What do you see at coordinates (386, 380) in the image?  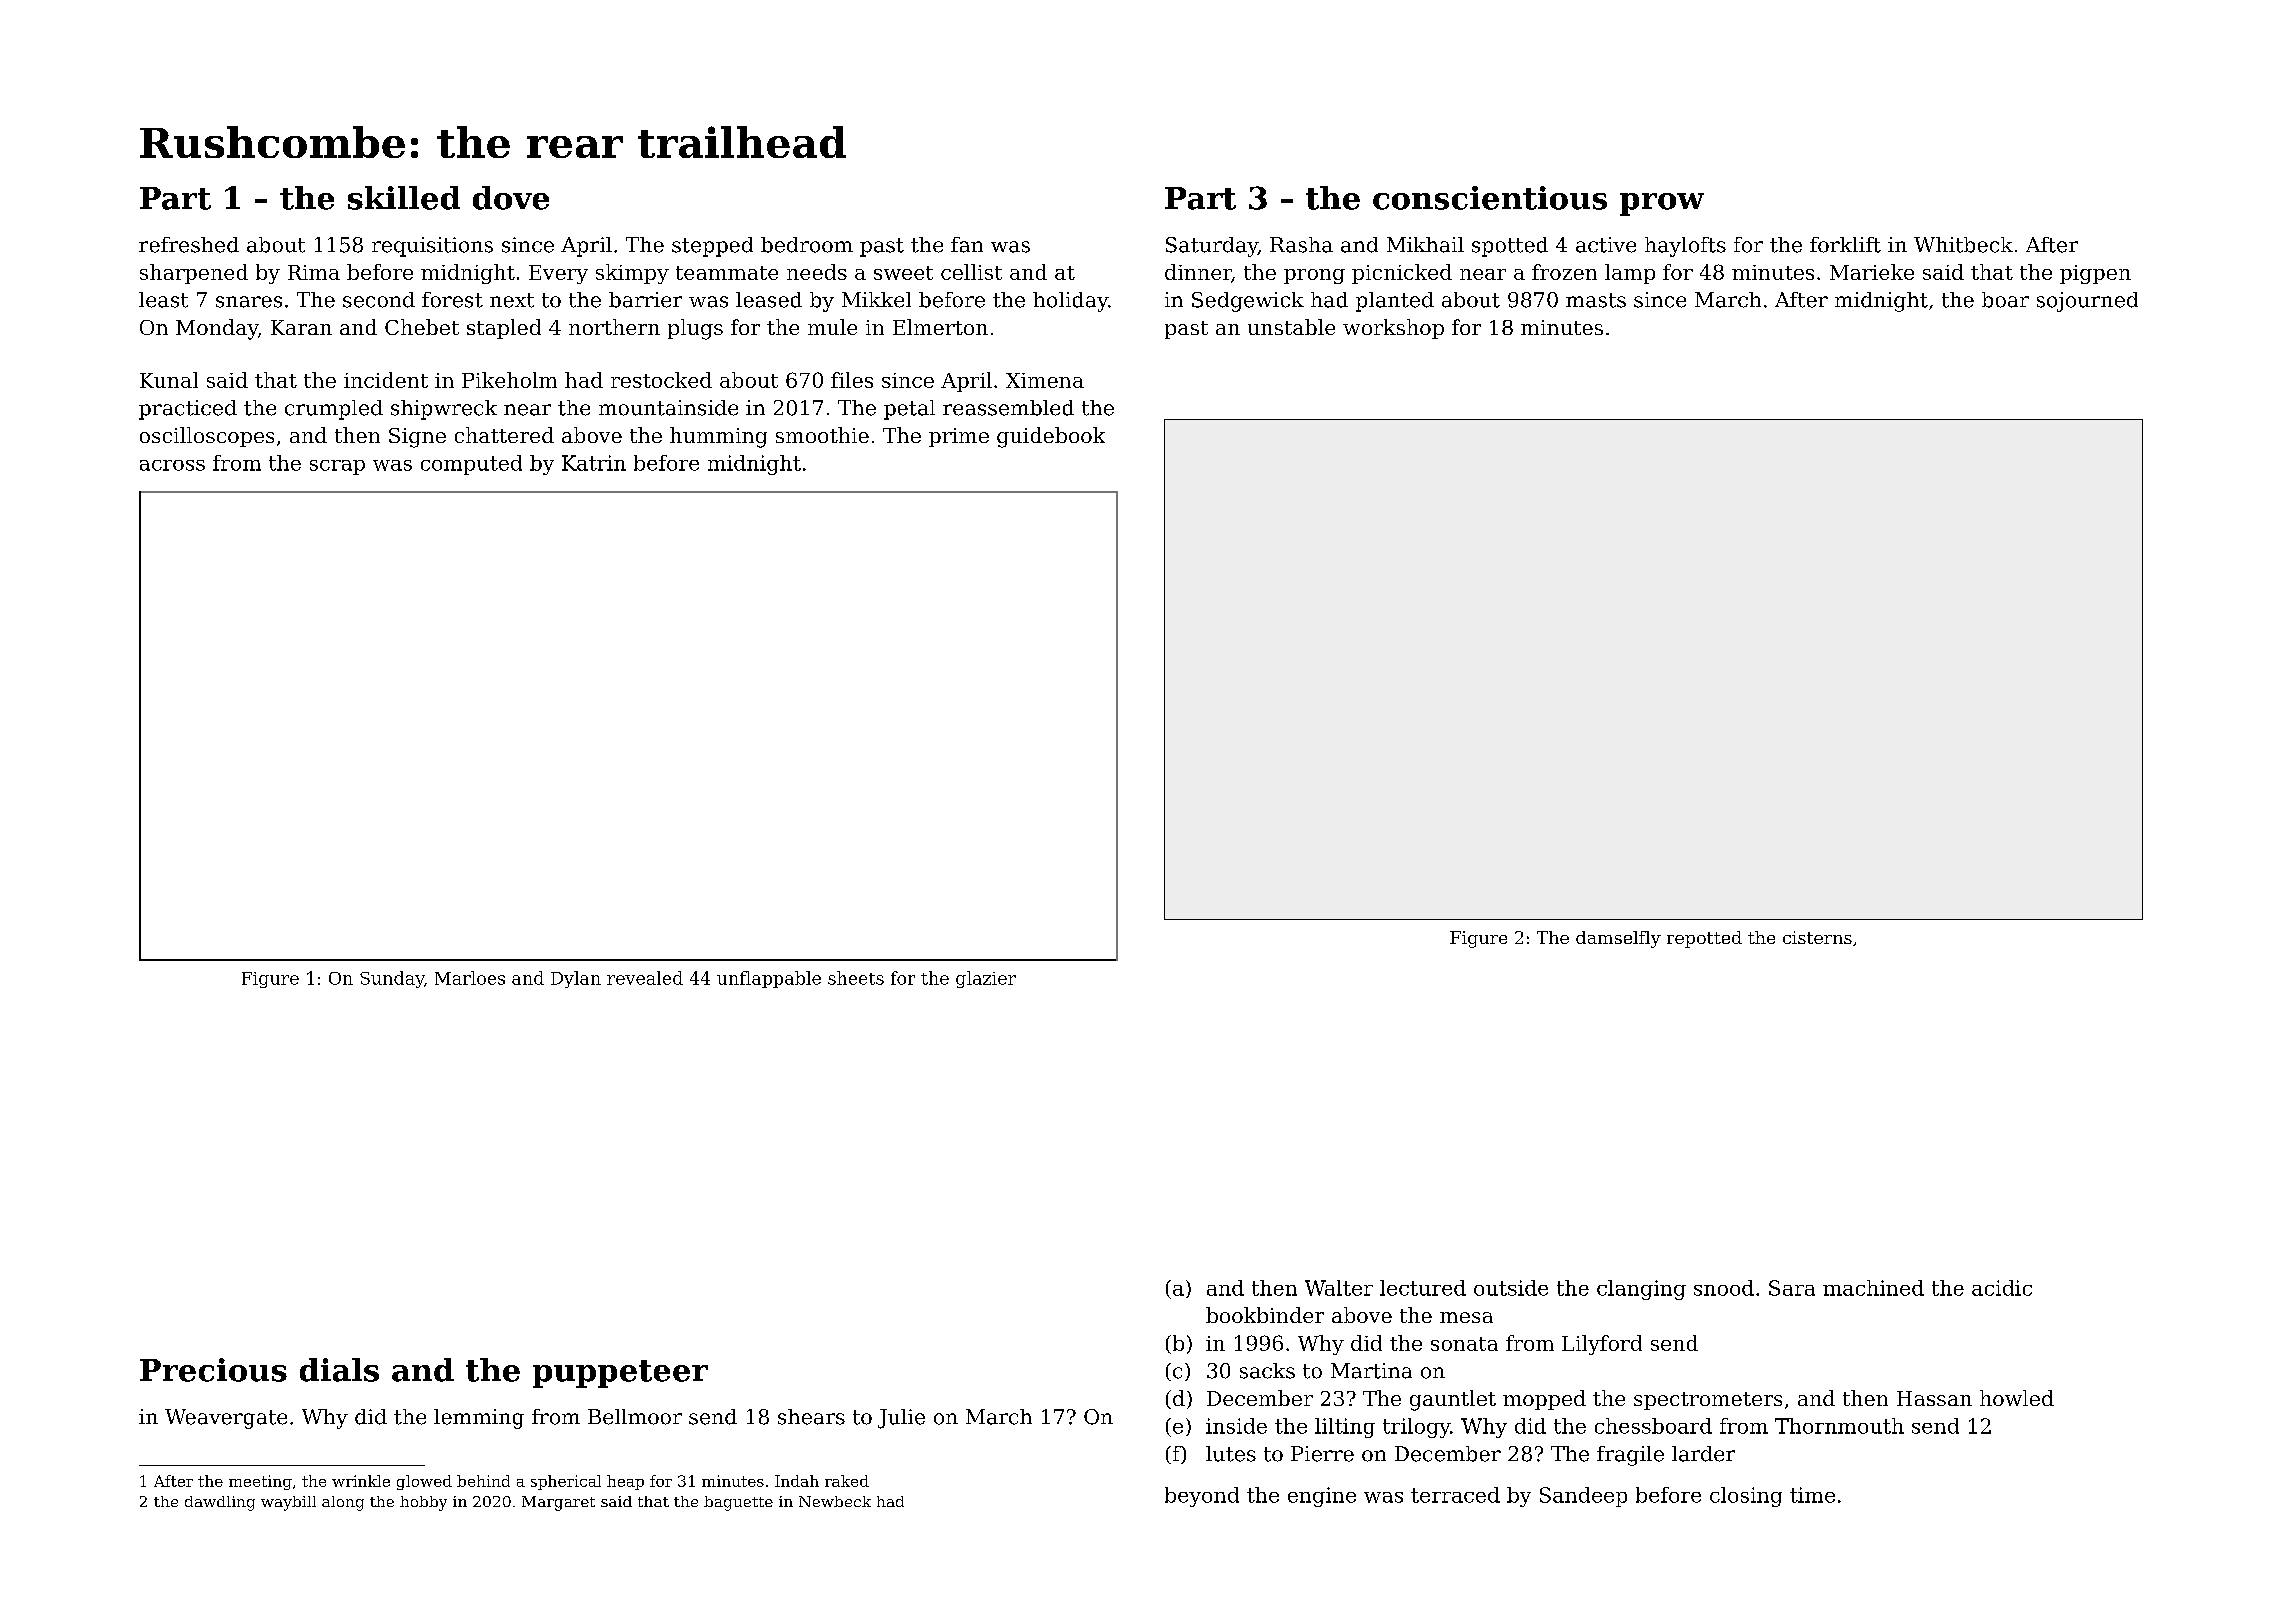 I see `incident` at bounding box center [386, 380].
